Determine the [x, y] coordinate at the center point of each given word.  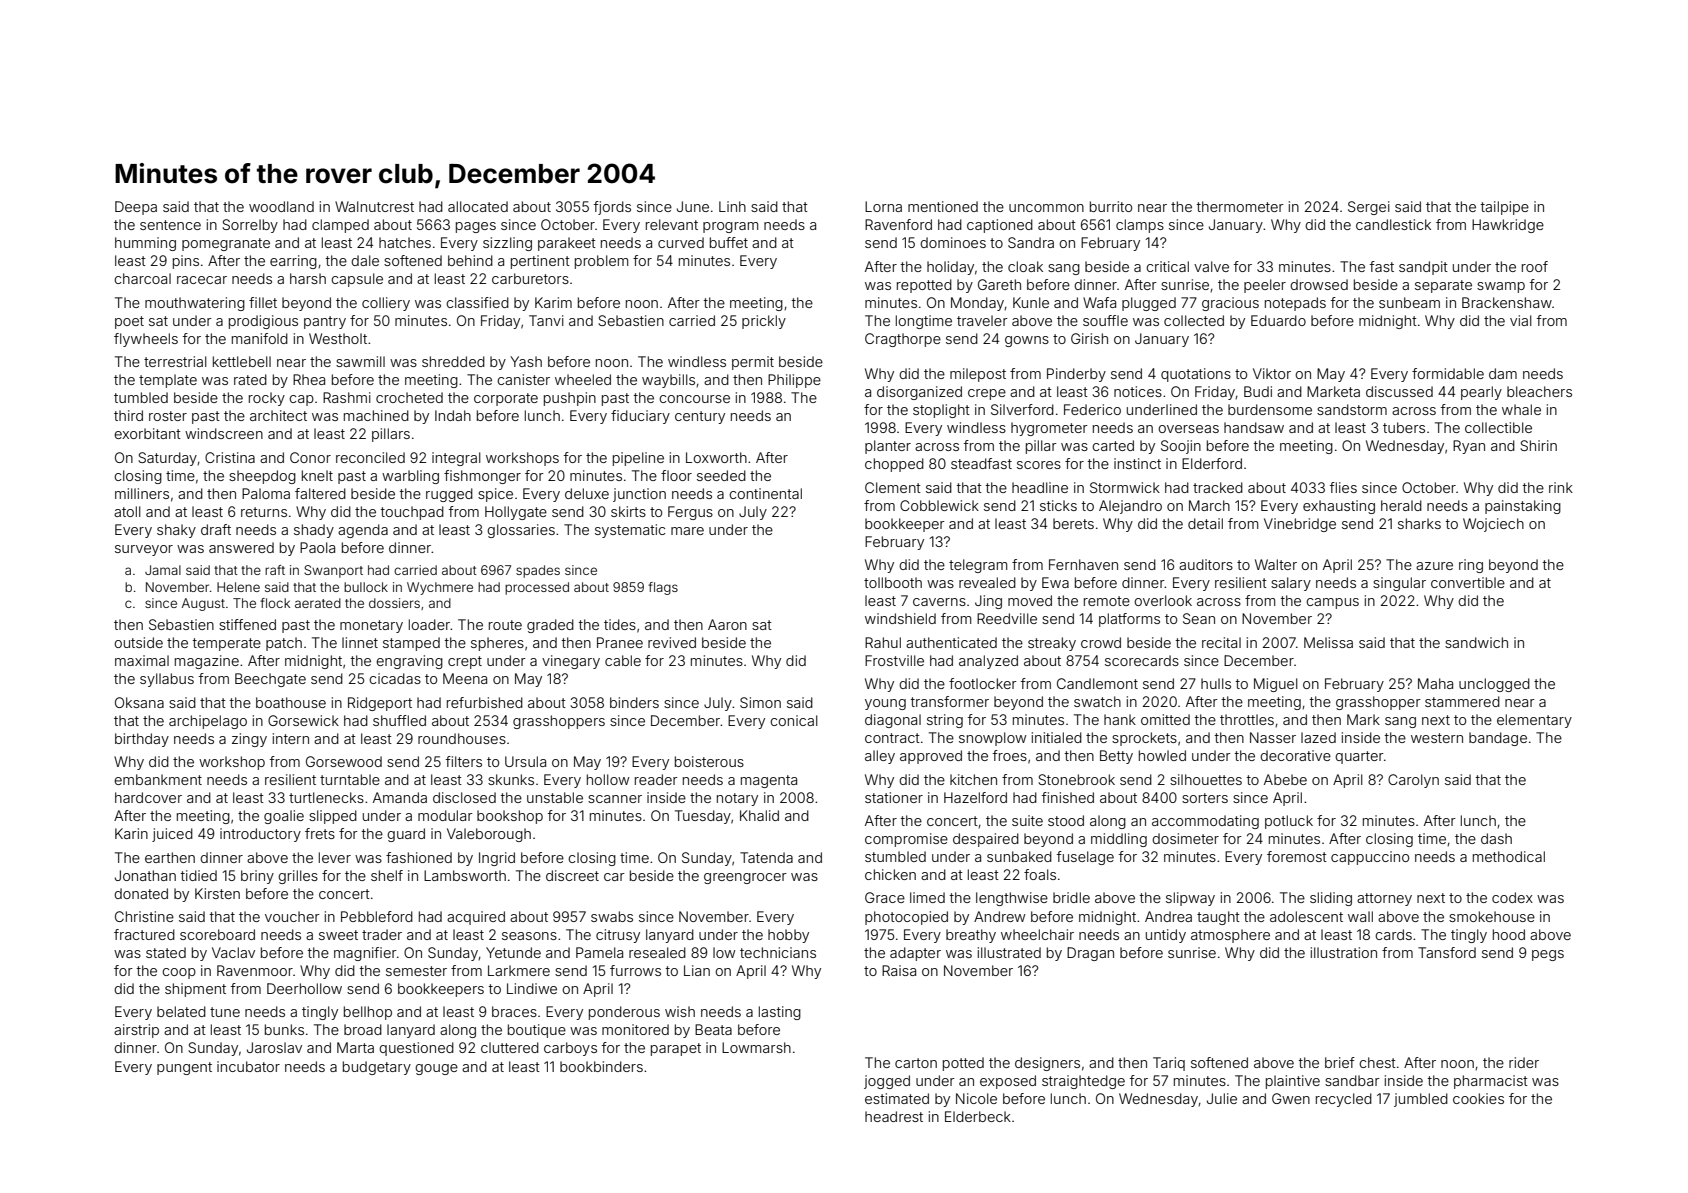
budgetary [377, 1068]
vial [1521, 320]
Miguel [1276, 685]
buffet [729, 242]
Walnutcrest [374, 206]
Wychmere [440, 588]
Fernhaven [1083, 564]
